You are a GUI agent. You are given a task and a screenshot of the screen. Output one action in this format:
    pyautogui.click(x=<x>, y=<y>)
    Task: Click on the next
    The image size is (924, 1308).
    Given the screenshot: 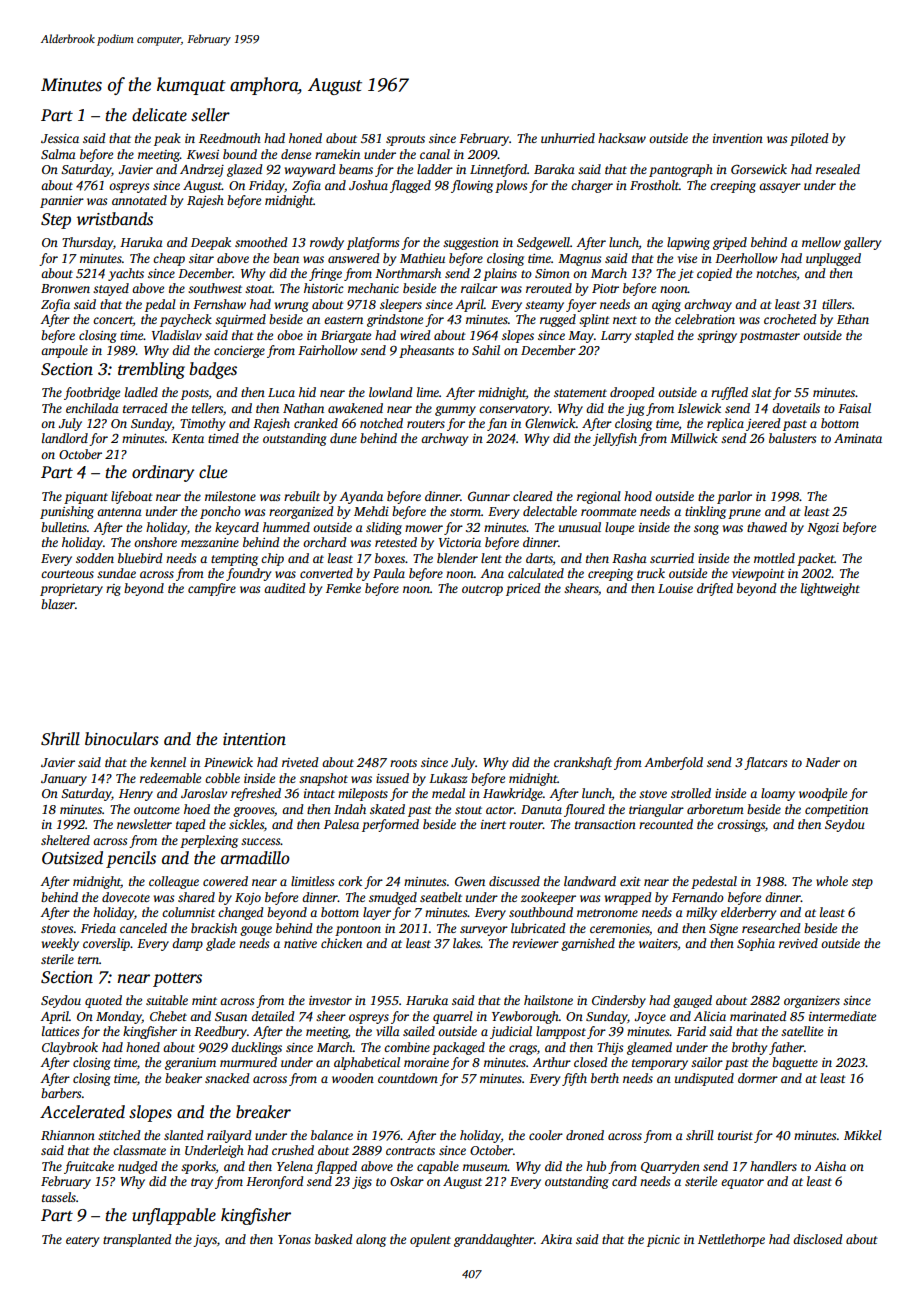 What is the action you would take?
    pyautogui.click(x=625, y=320)
